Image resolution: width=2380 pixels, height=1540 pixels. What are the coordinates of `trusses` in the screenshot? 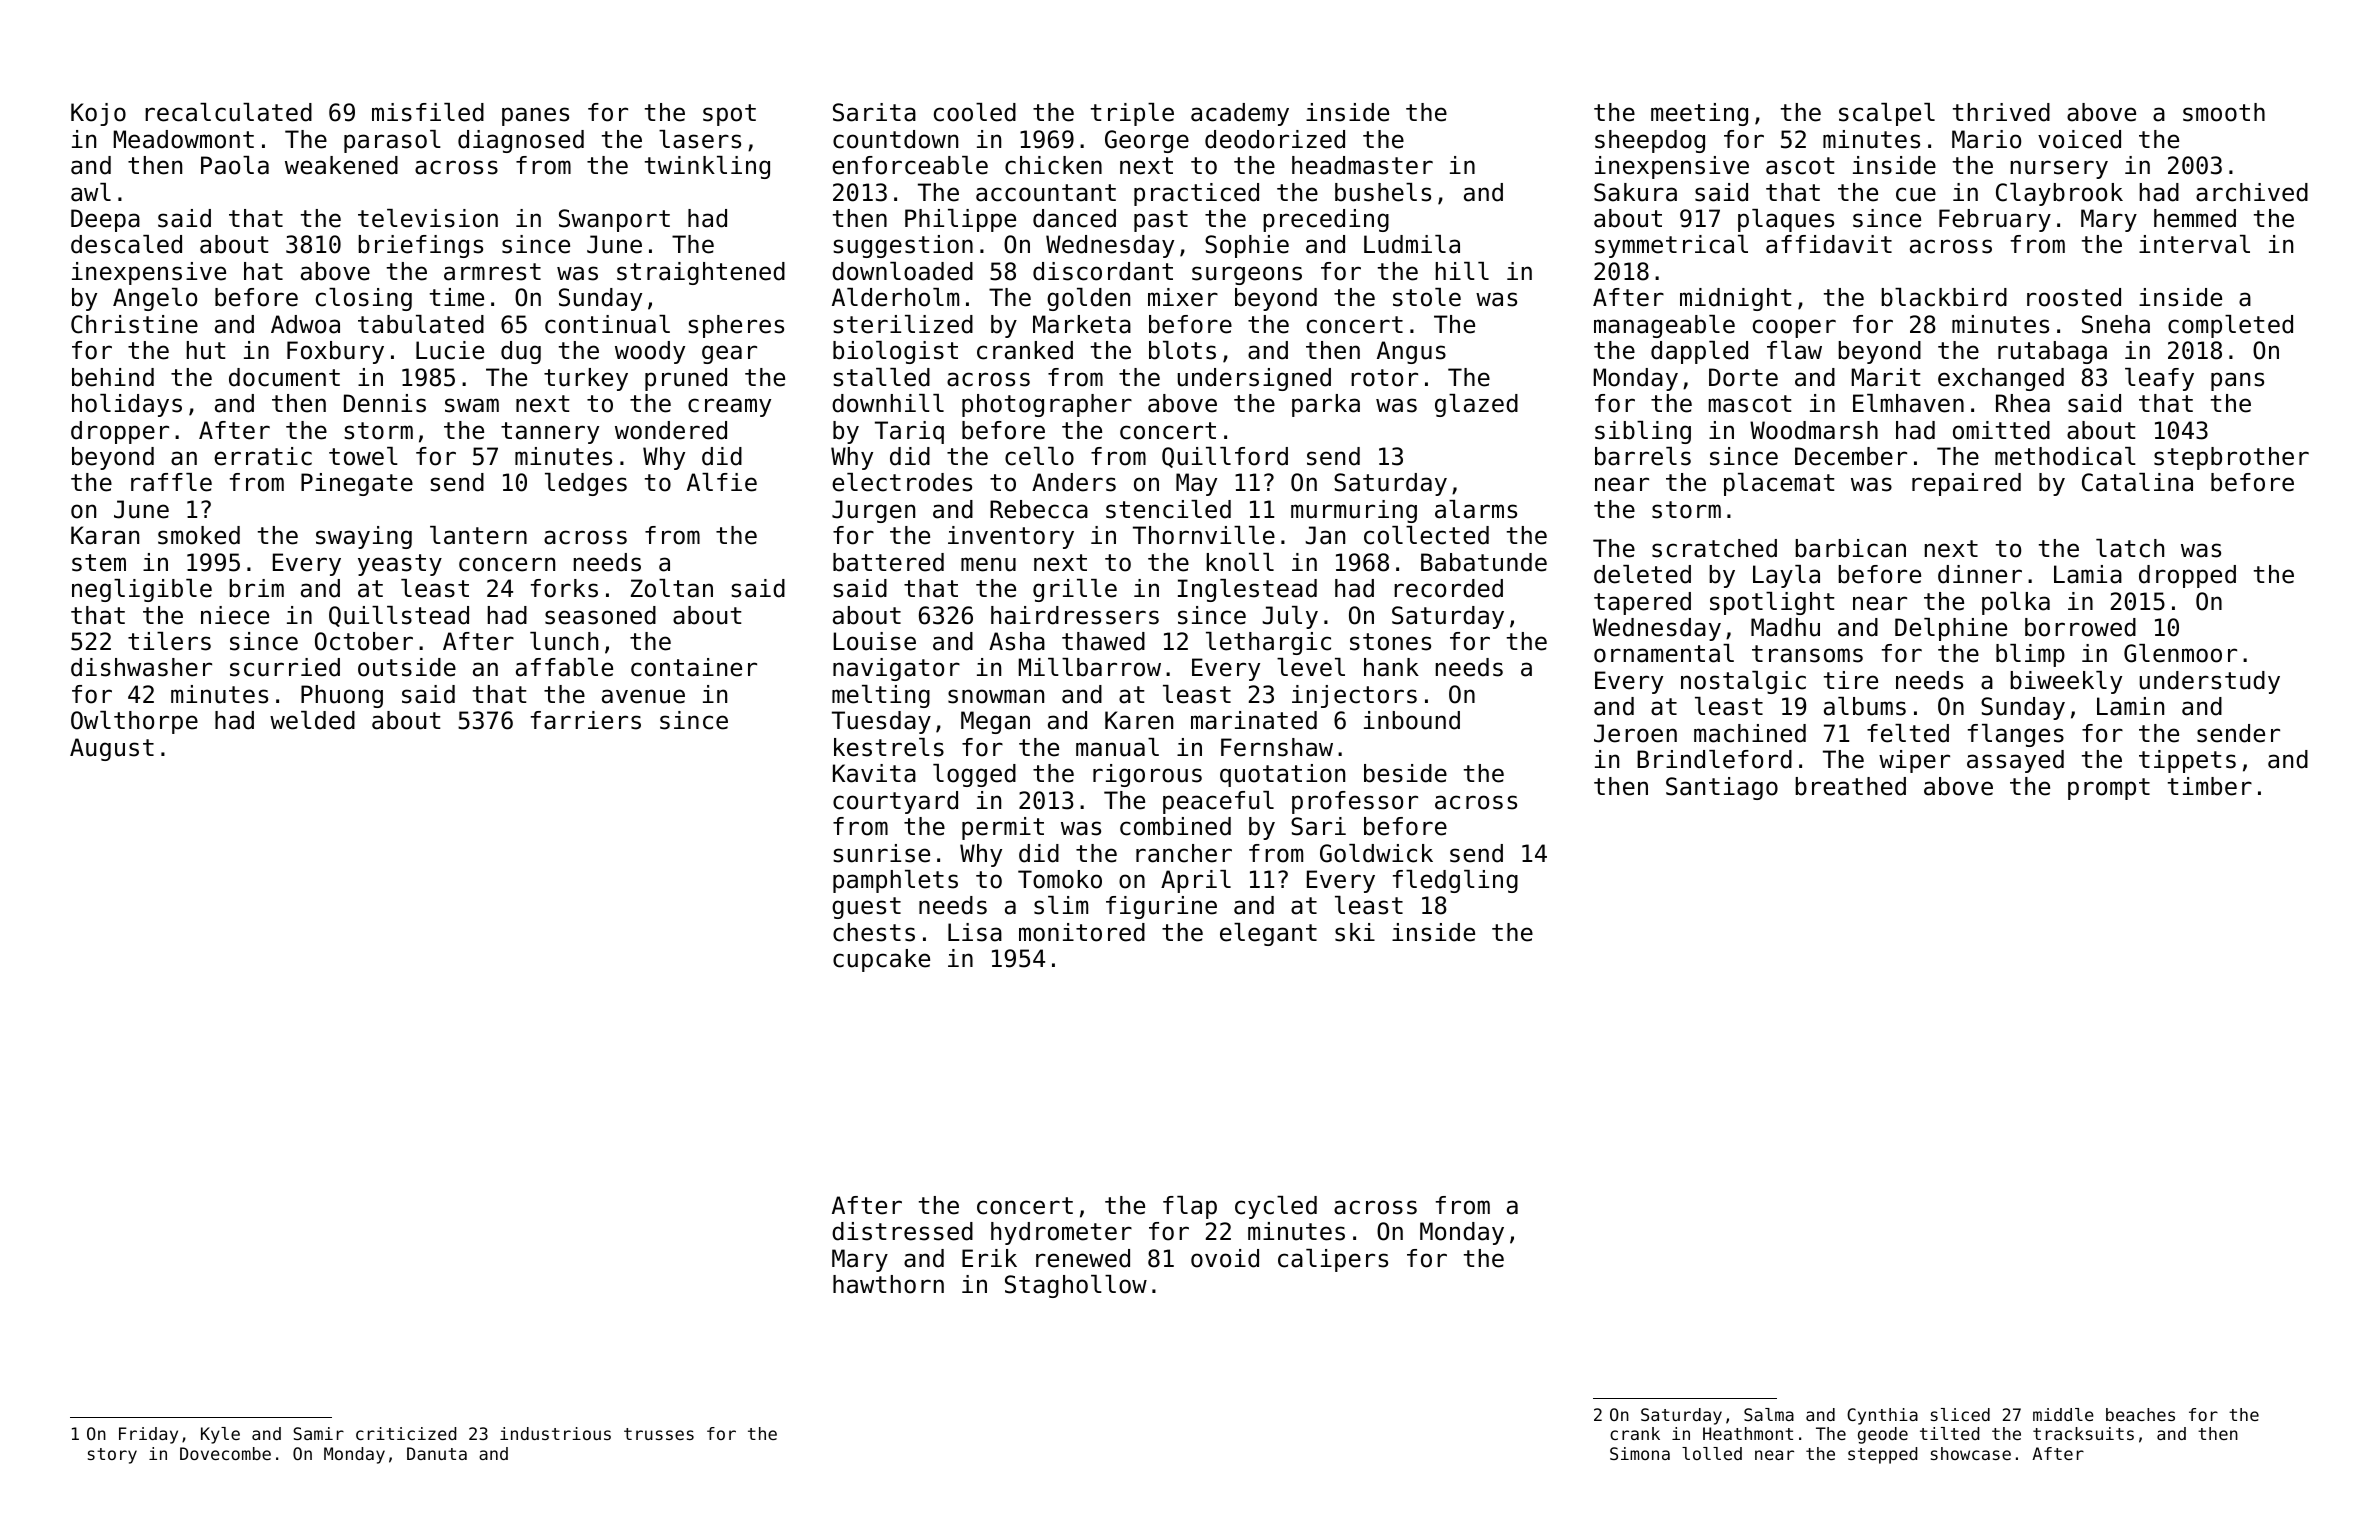 It's located at (659, 1434).
